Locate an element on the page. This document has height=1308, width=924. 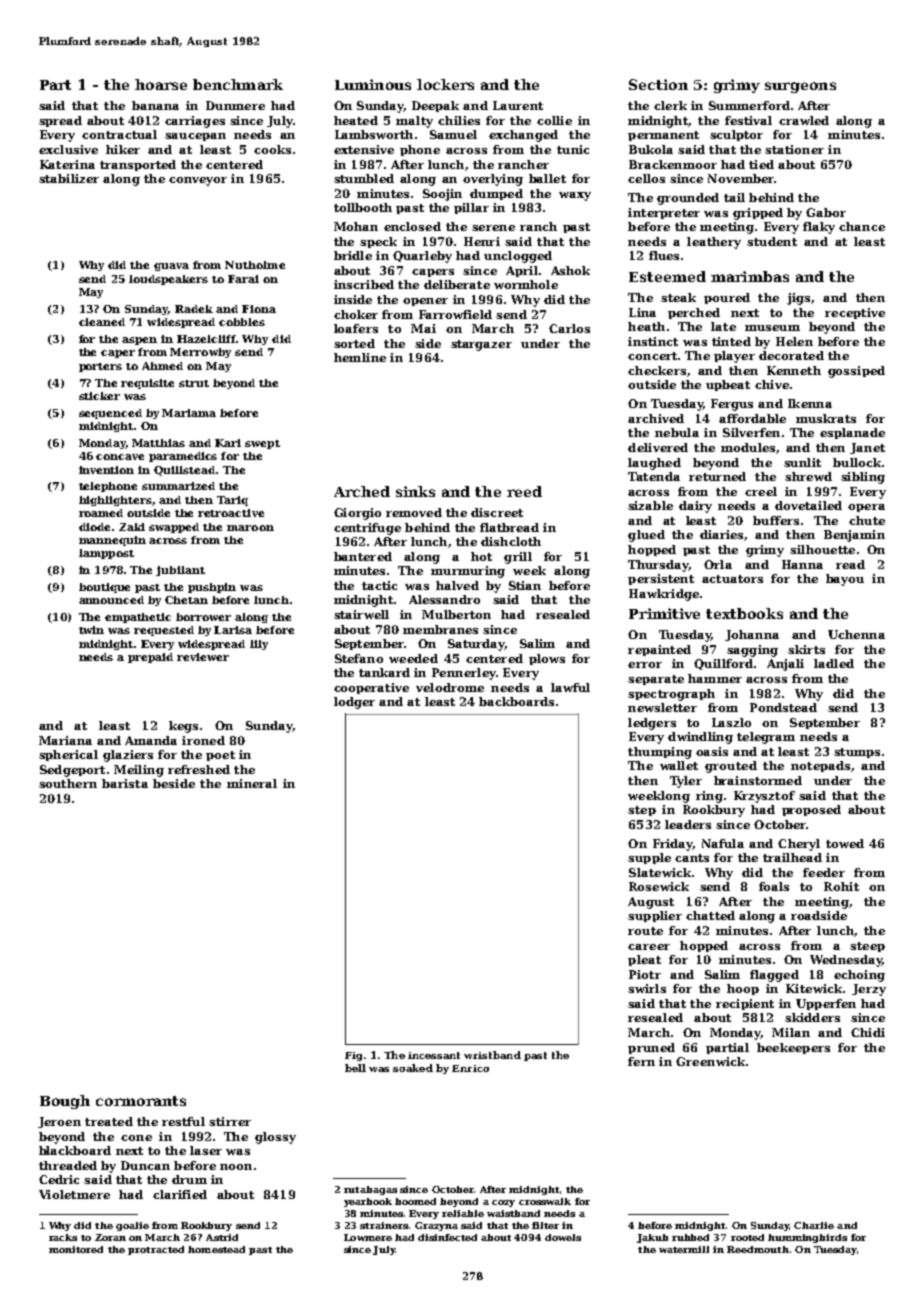
diode is located at coordinates (94, 527).
